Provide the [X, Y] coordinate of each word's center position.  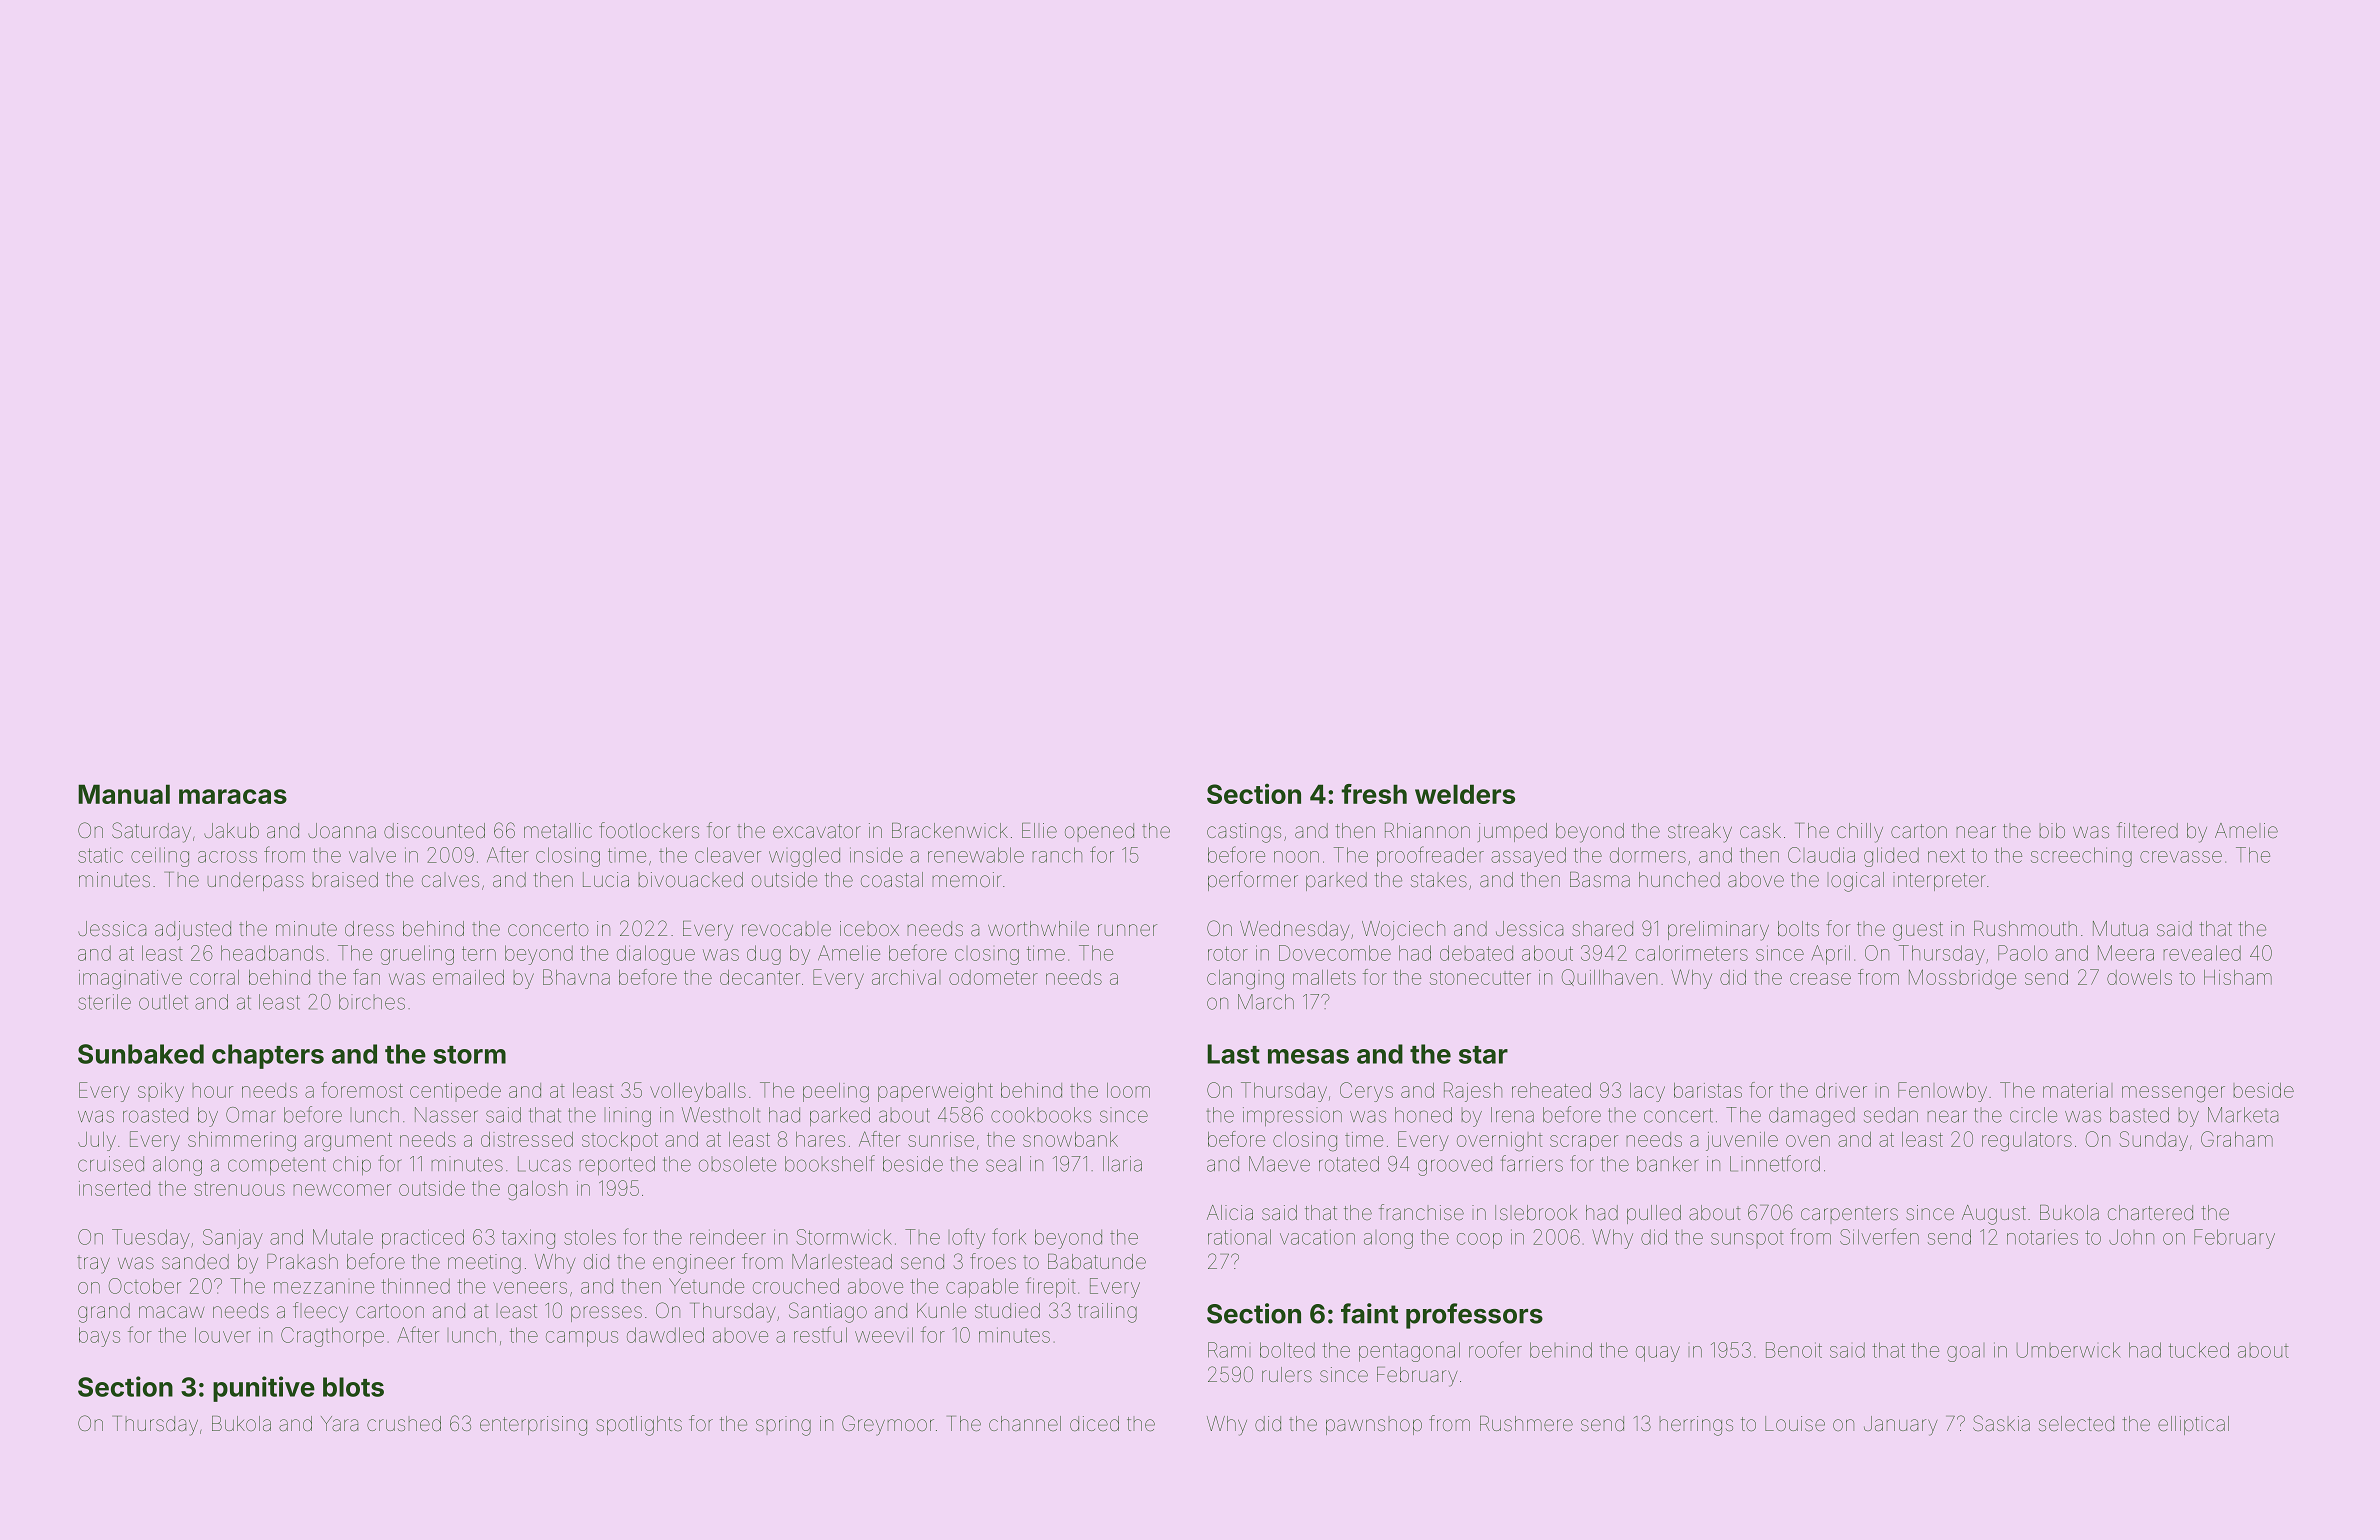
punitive [264, 1389]
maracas [233, 796]
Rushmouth [2025, 928]
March [1266, 1002]
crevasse [2181, 857]
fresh [1374, 794]
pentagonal [1409, 1352]
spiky [161, 1092]
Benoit [1794, 1350]
